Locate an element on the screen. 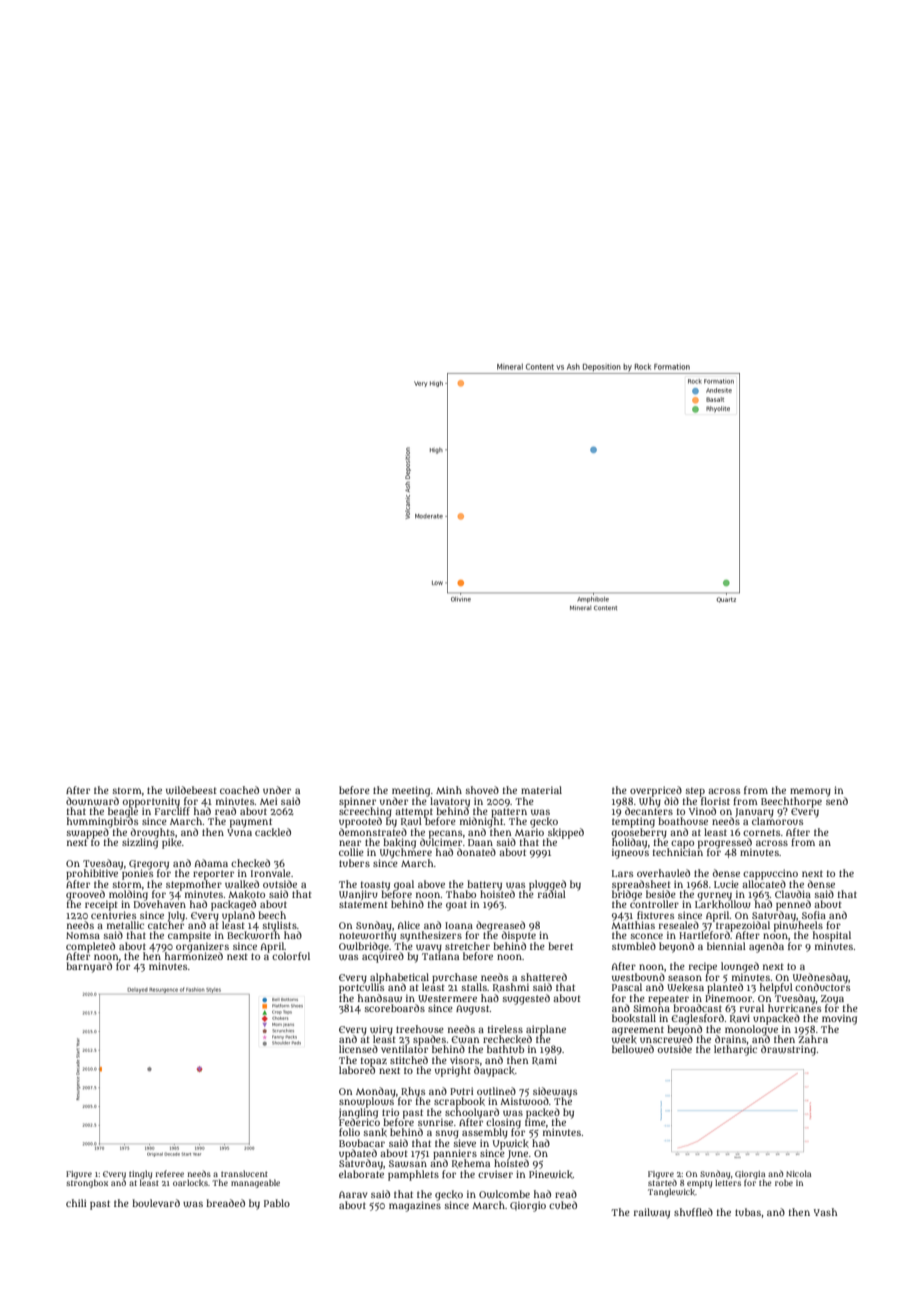 This screenshot has height=1308, width=924. Giorgio is located at coordinates (528, 1206).
